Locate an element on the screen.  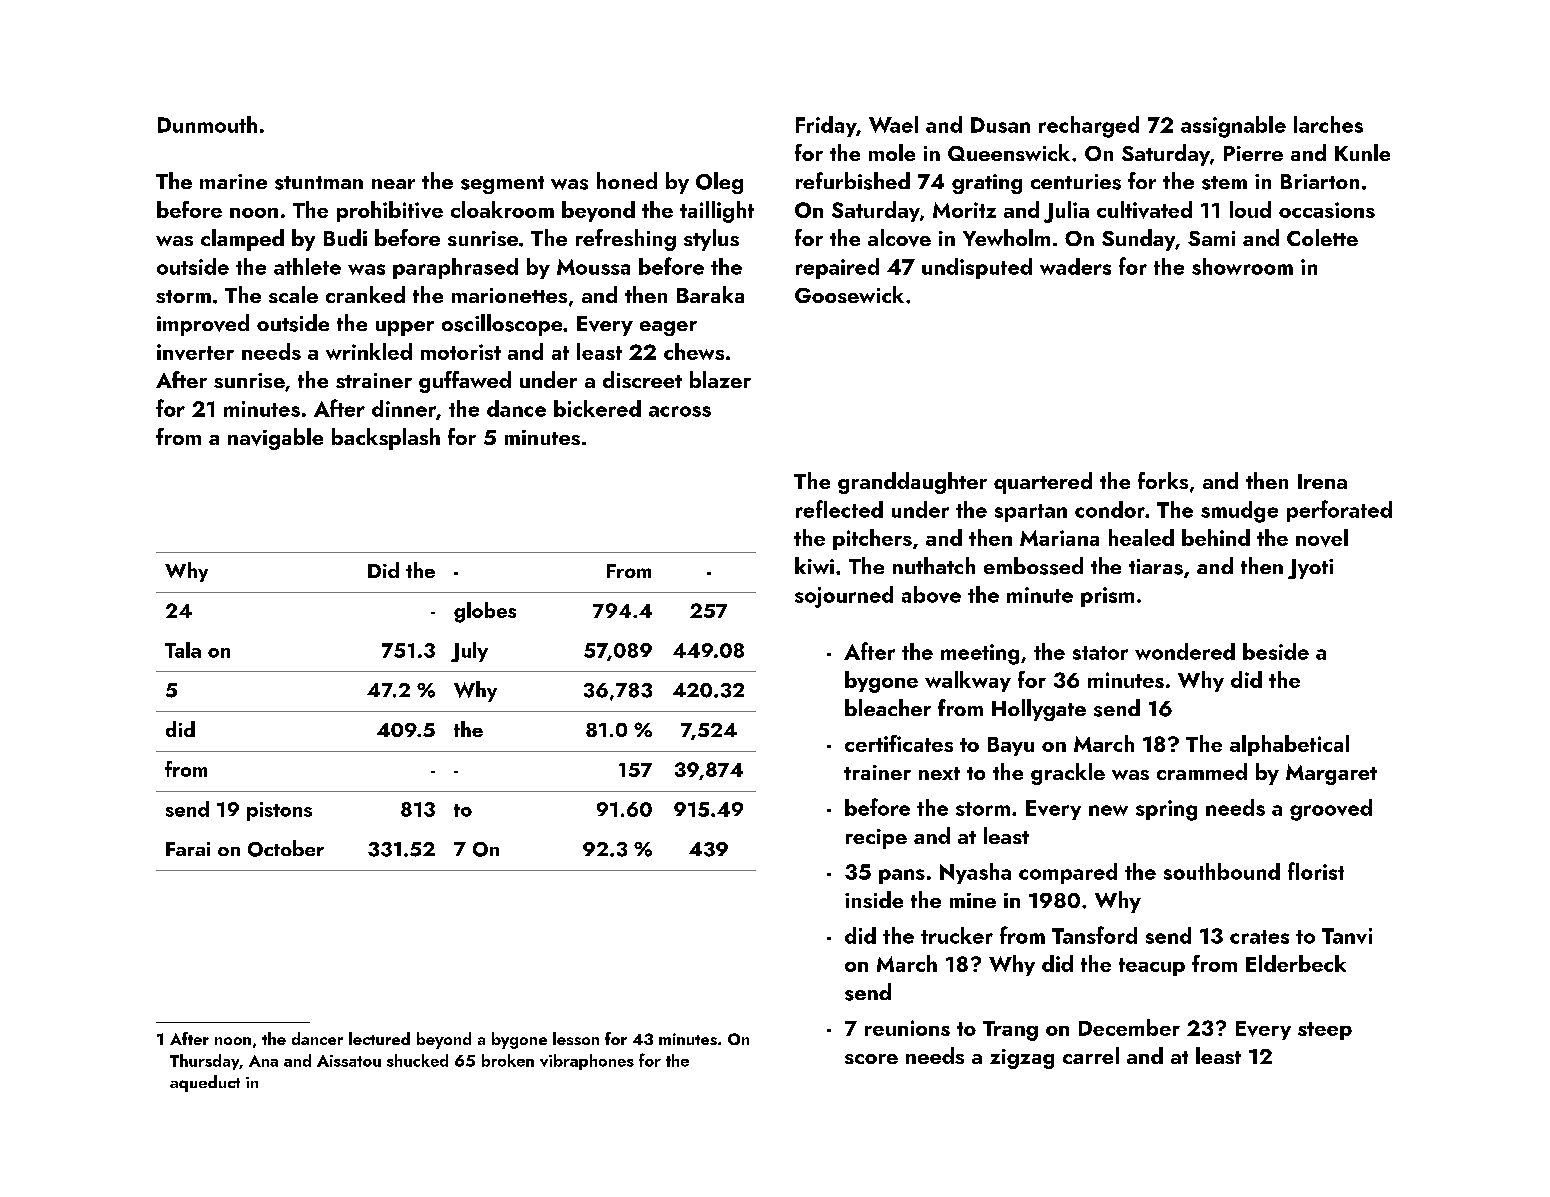
Friday is located at coordinates (826, 126).
